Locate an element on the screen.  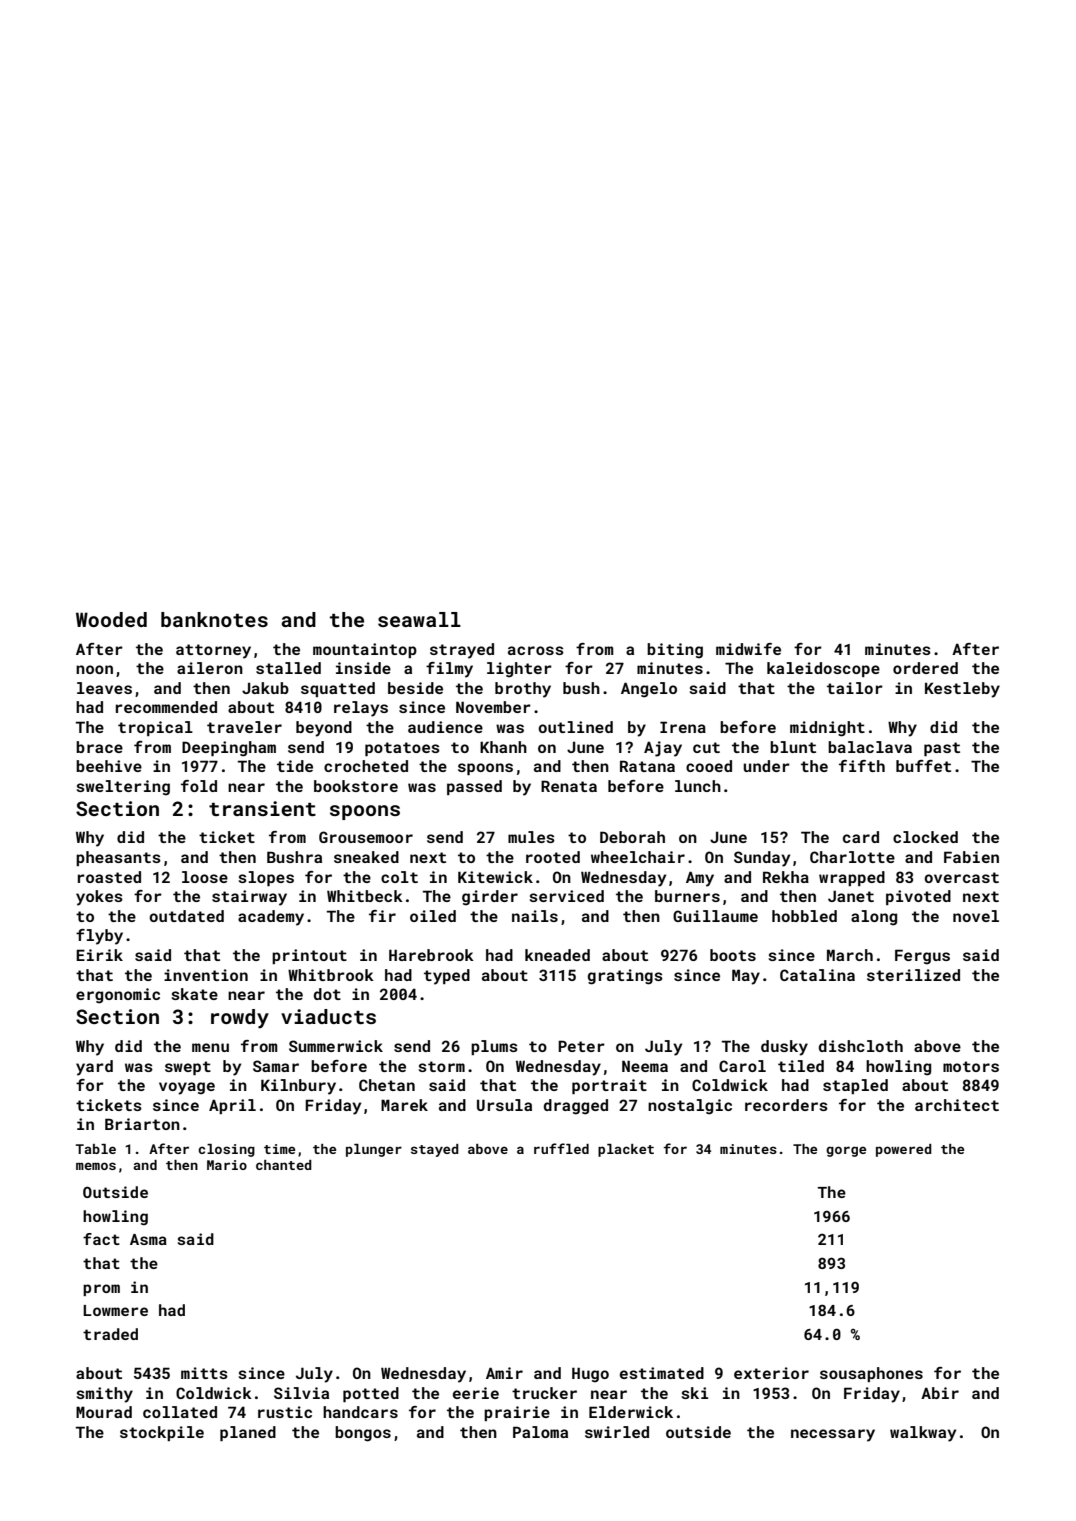
seawall is located at coordinates (419, 619).
